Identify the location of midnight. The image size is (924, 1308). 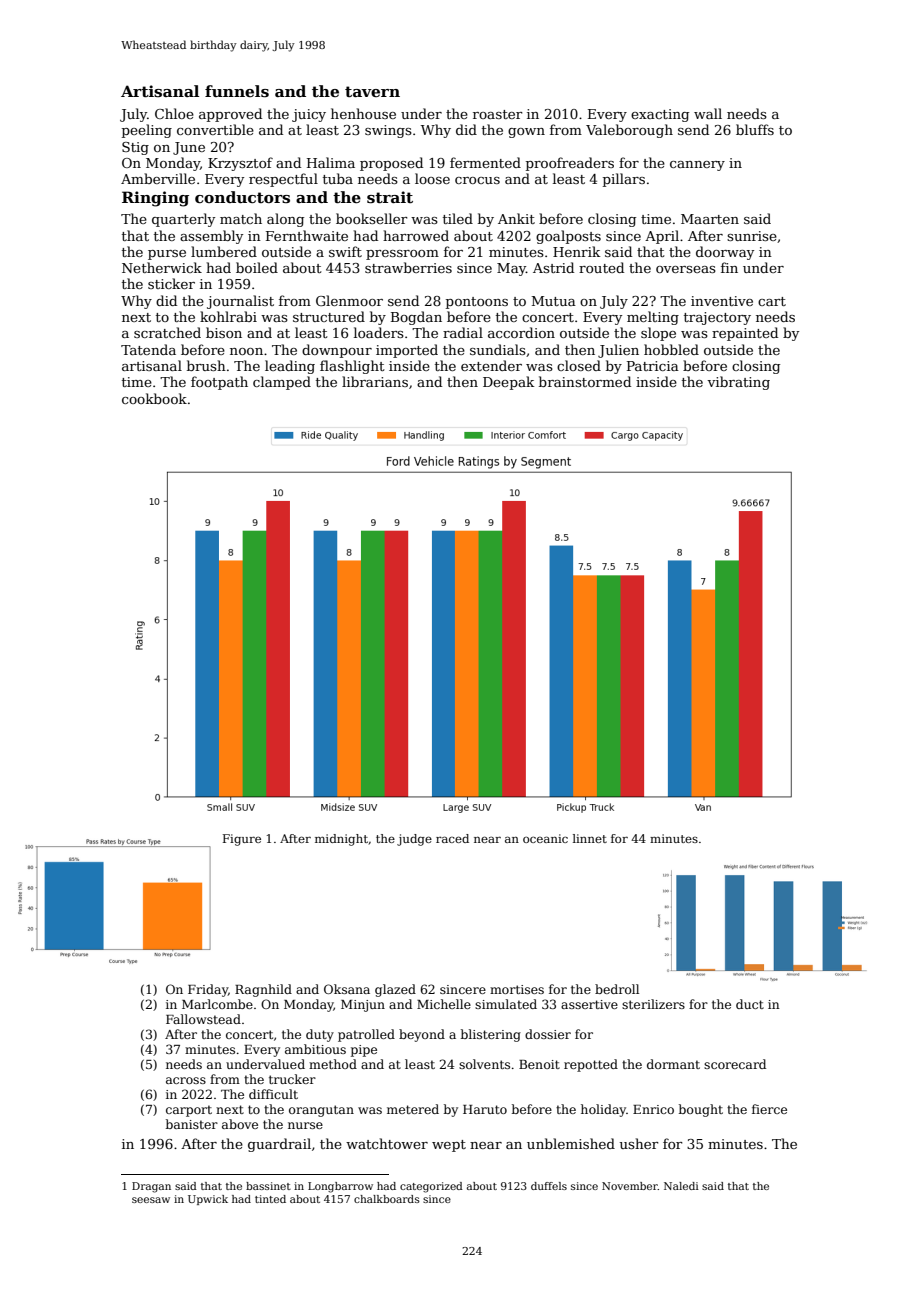
(341, 840).
